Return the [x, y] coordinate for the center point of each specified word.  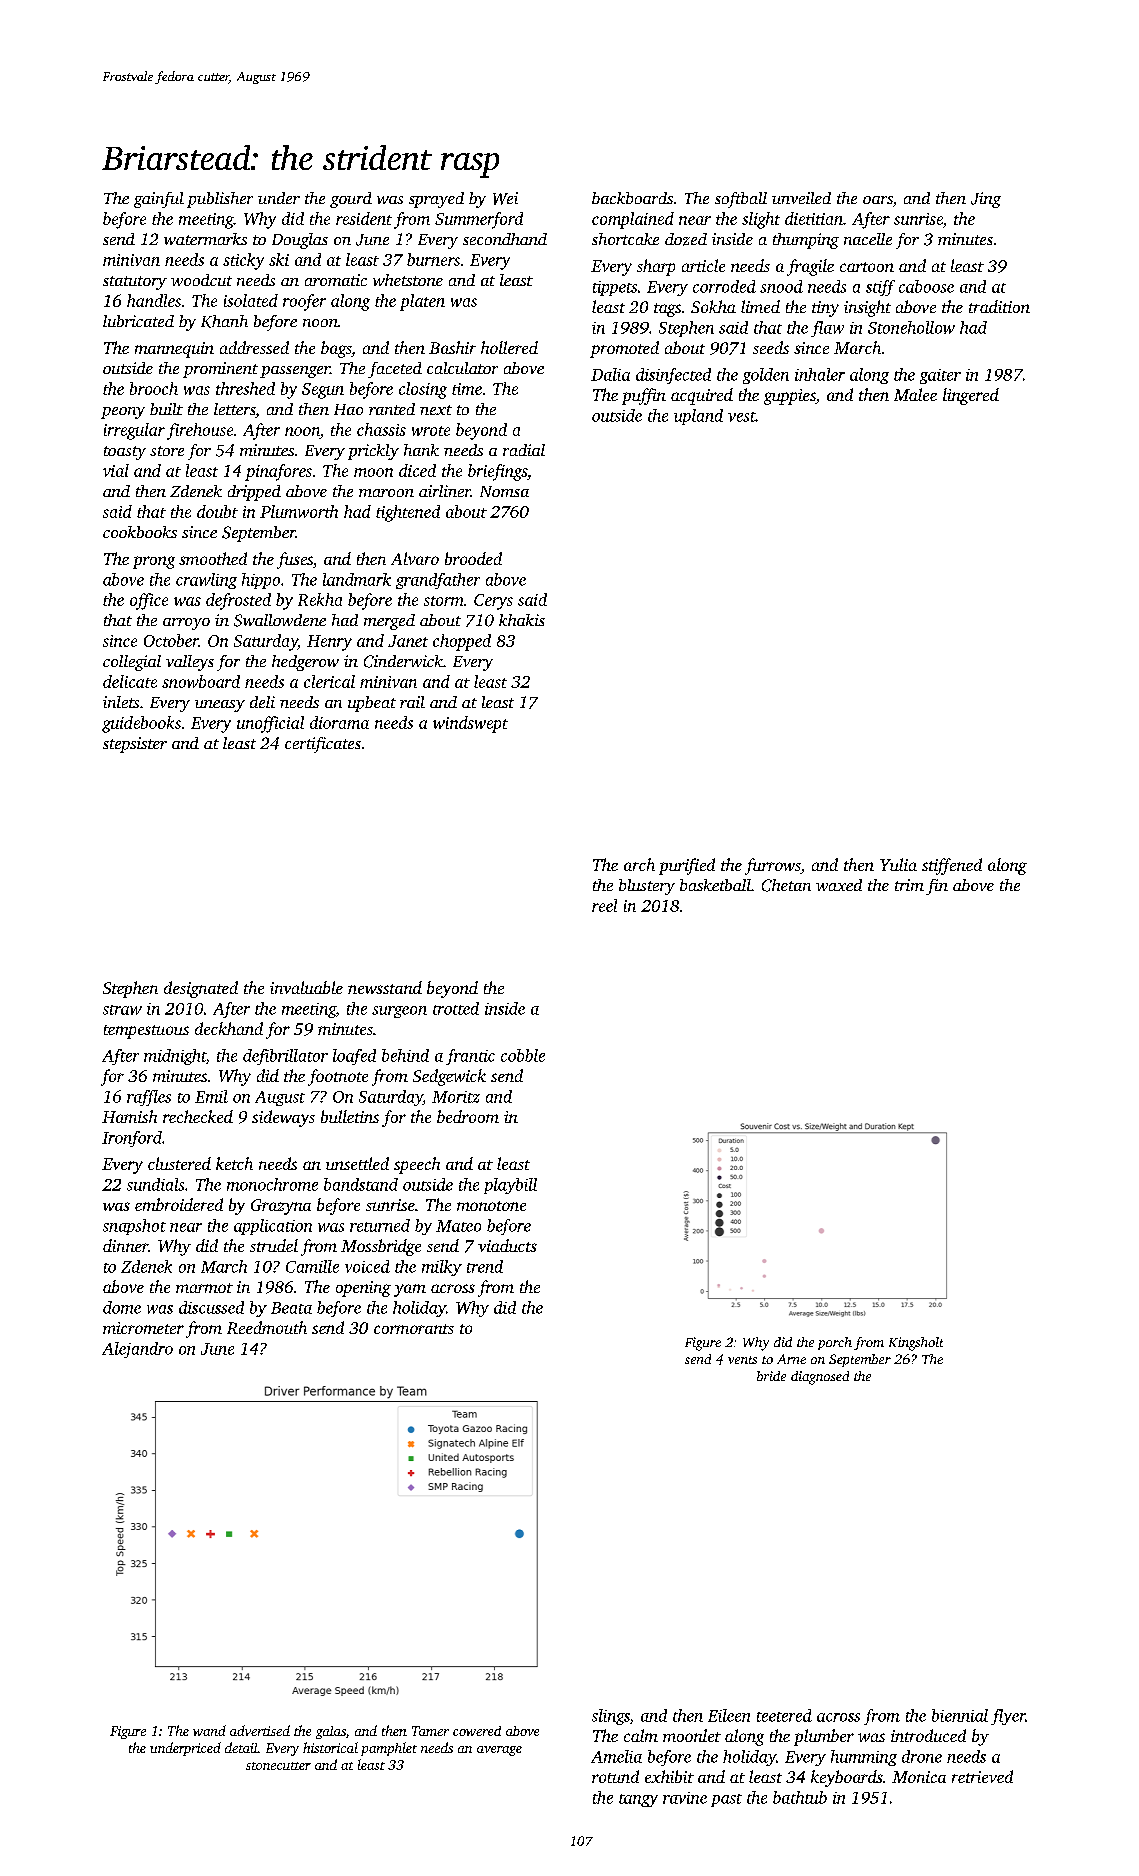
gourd [351, 200]
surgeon [399, 1012]
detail [241, 1747]
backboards [632, 198]
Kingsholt [916, 1344]
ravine [685, 1798]
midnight [175, 1057]
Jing [986, 200]
